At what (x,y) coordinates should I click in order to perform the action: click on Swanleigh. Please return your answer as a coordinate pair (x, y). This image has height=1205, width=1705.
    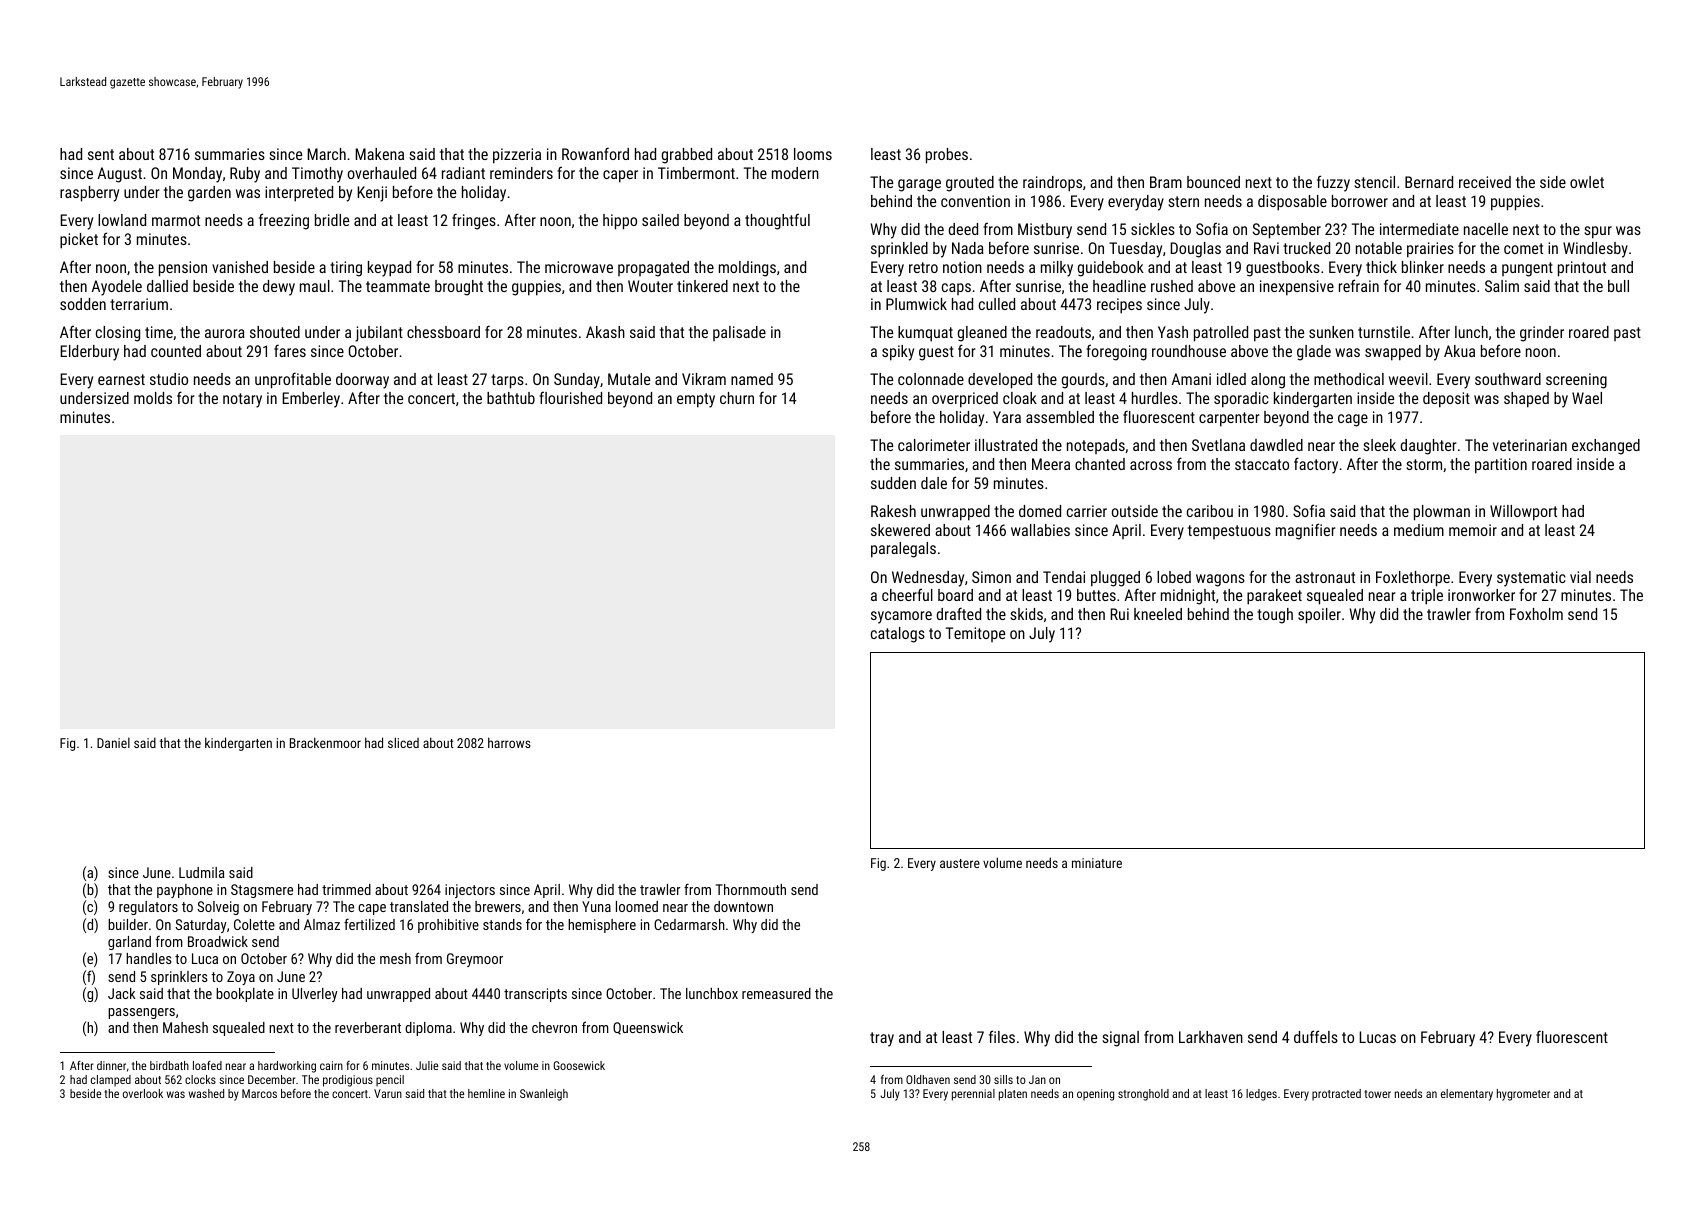
    Looking at the image, I should click on (544, 1095).
